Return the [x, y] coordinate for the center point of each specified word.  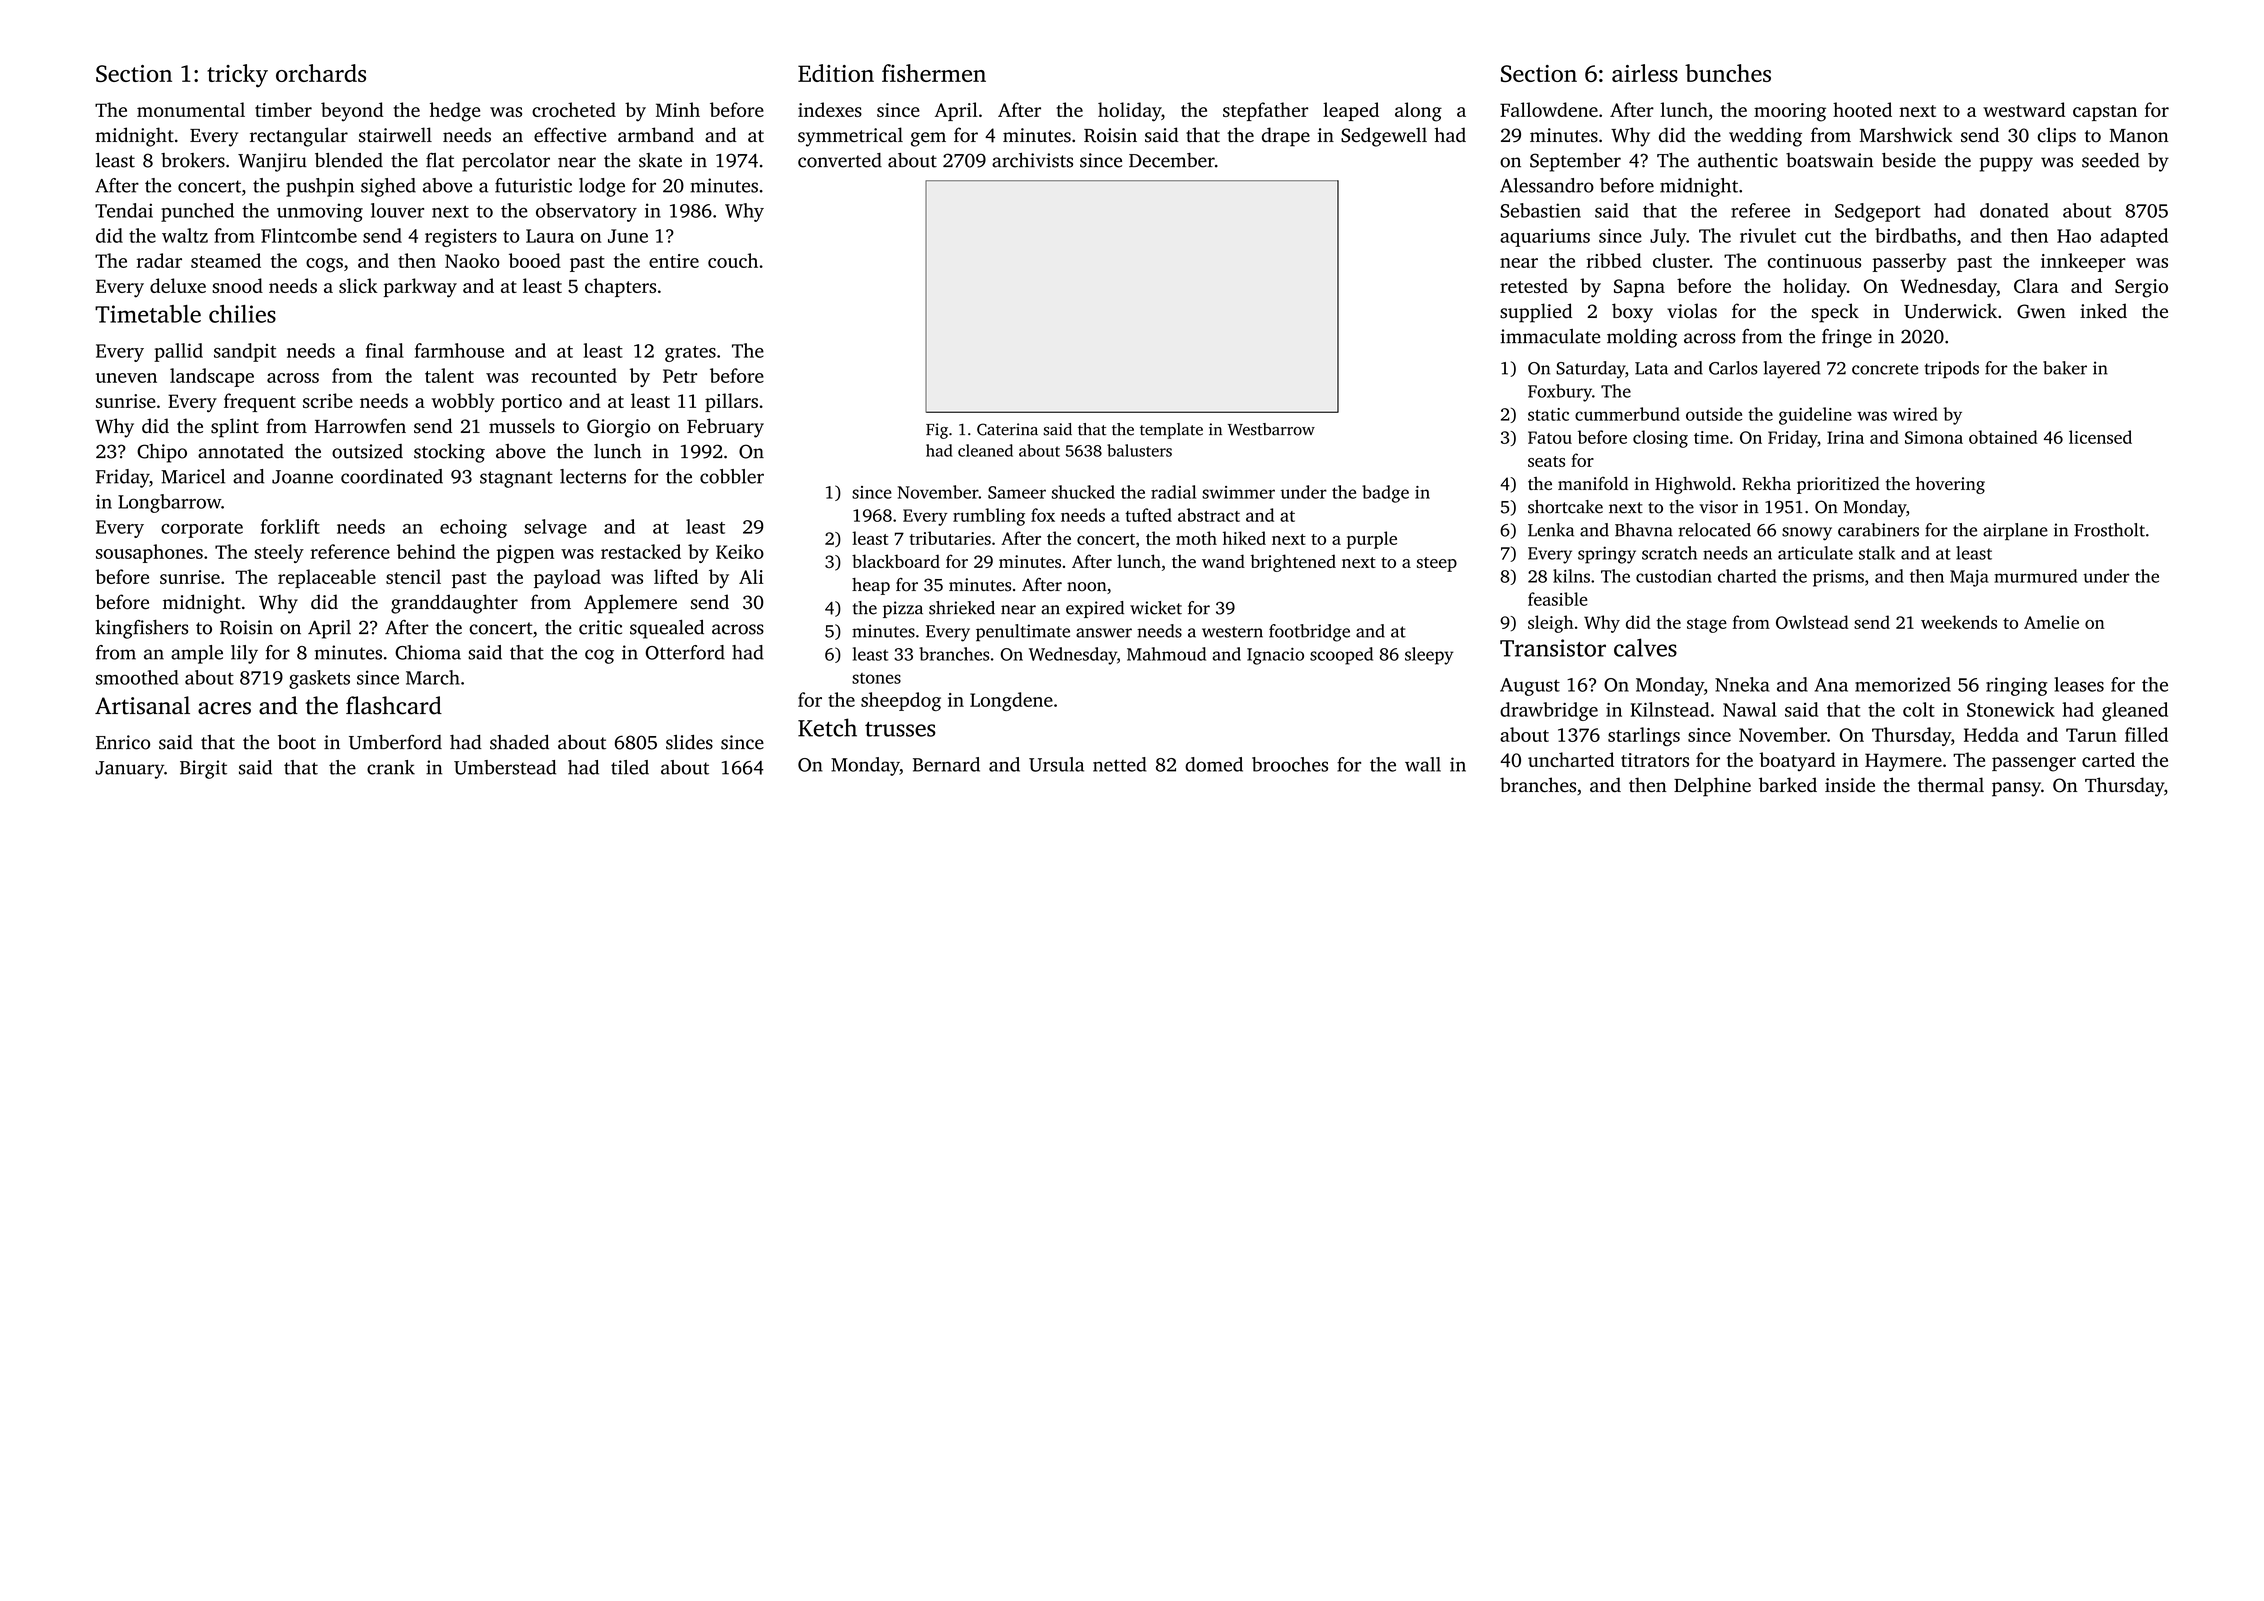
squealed [667, 629]
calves [1645, 647]
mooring [1790, 112]
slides [689, 742]
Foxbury [1560, 393]
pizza [903, 609]
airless [1645, 73]
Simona [1934, 437]
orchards [321, 73]
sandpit [245, 352]
